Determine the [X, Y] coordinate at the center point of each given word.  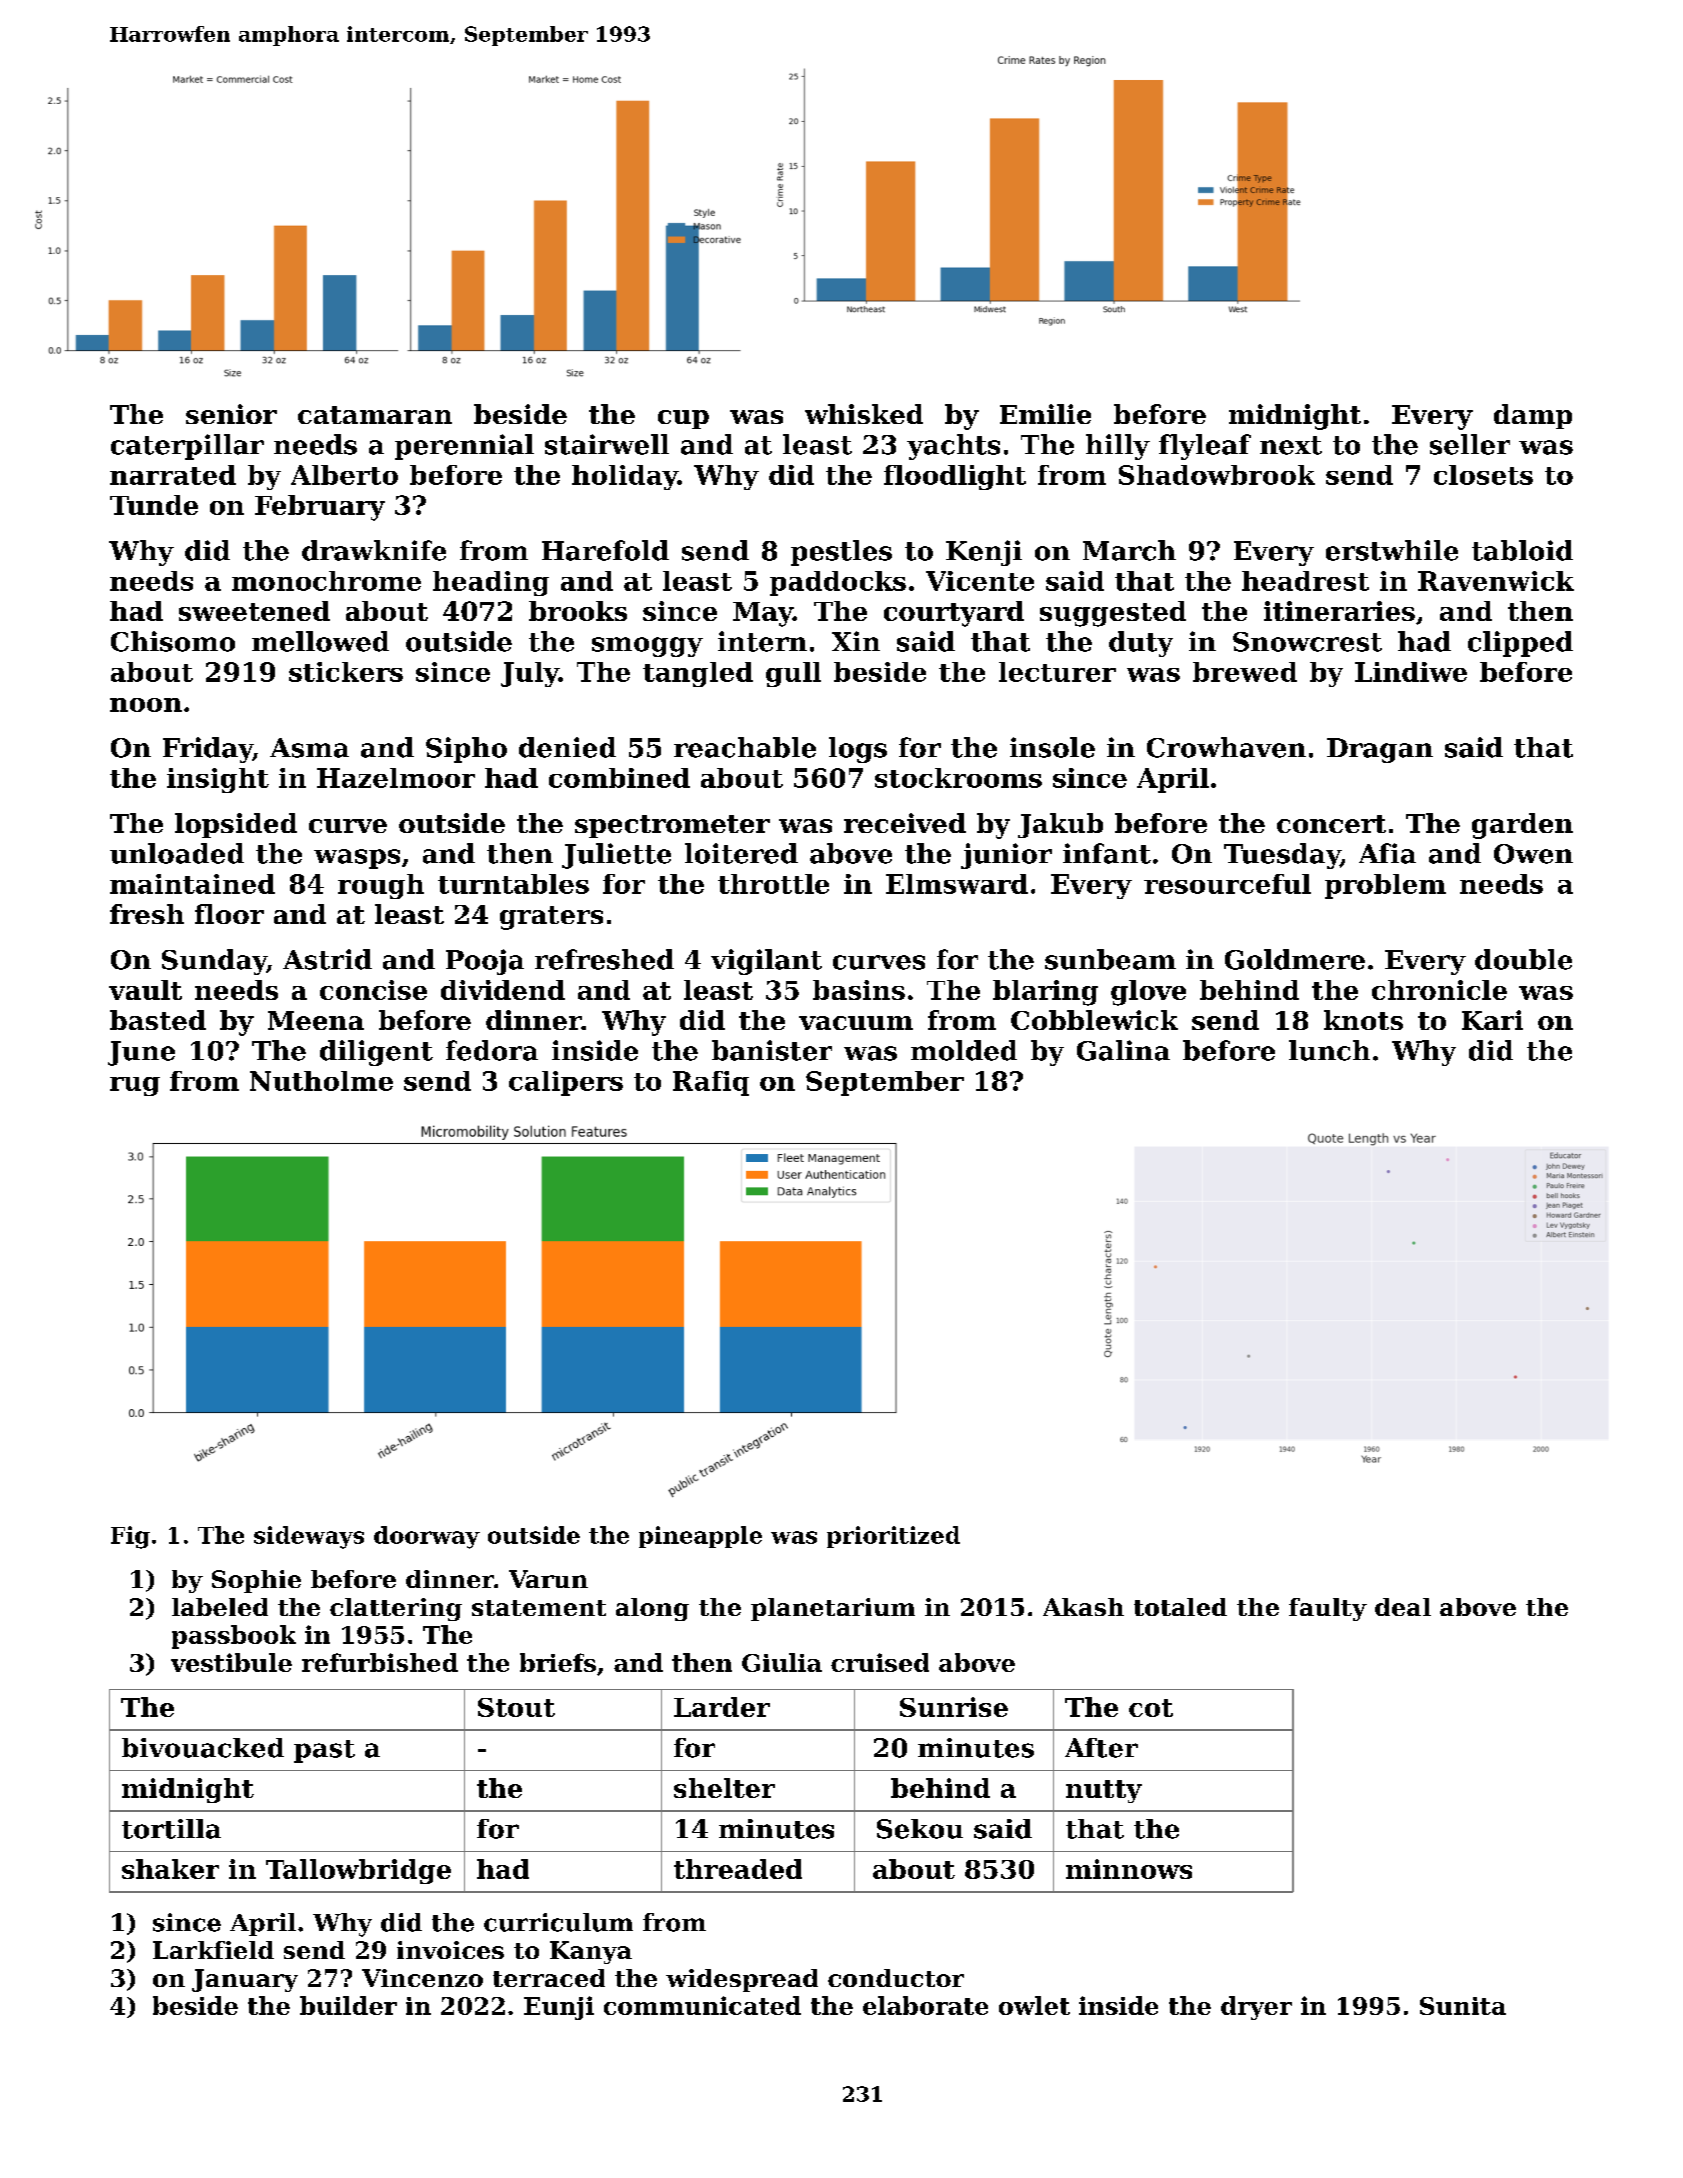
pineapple [700, 1537]
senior [231, 414]
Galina [1123, 1050]
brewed [1245, 672]
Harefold [605, 550]
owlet [1034, 2005]
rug [135, 1086]
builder [348, 2005]
